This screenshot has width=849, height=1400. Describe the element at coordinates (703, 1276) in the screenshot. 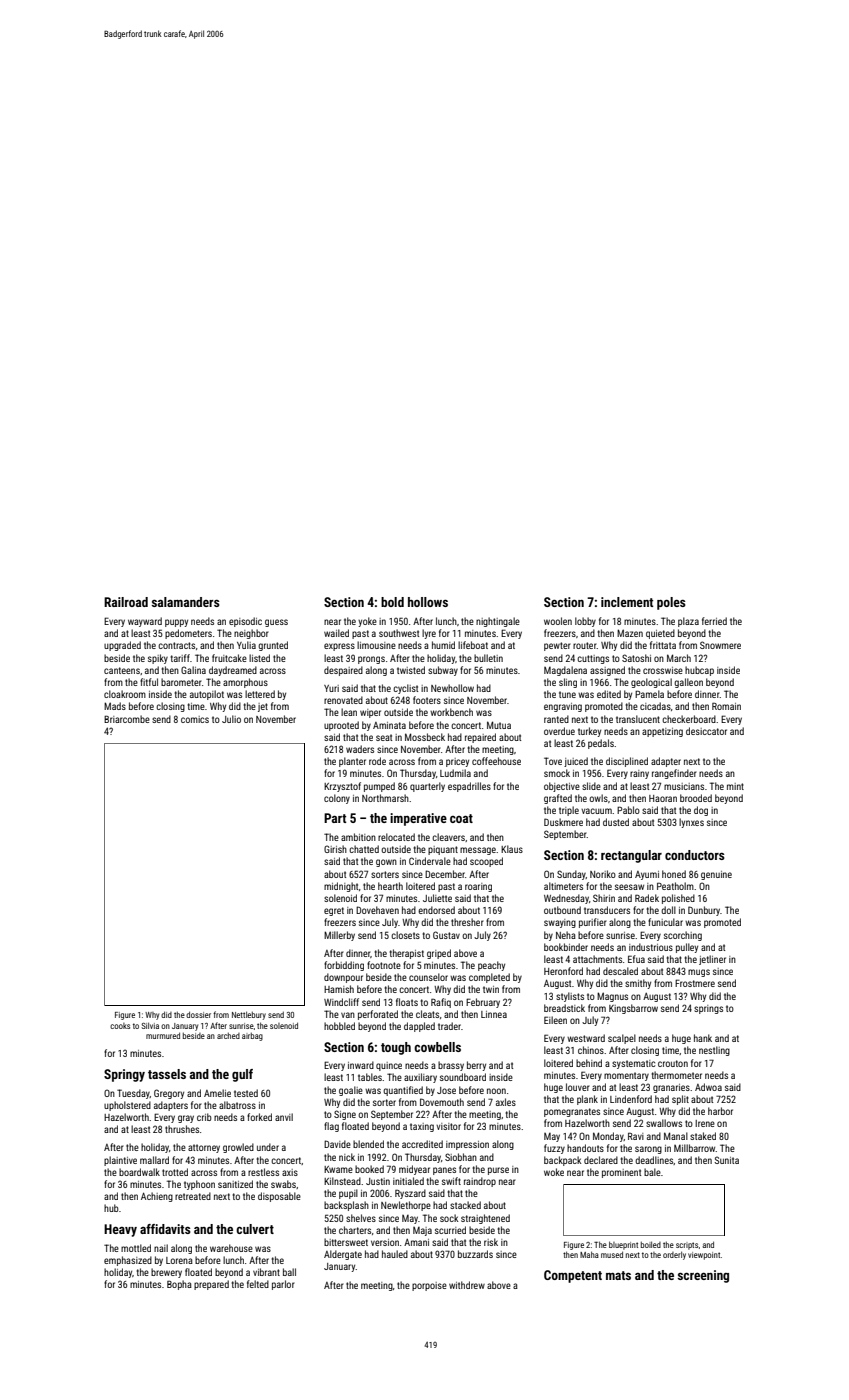

I see `screening` at that location.
